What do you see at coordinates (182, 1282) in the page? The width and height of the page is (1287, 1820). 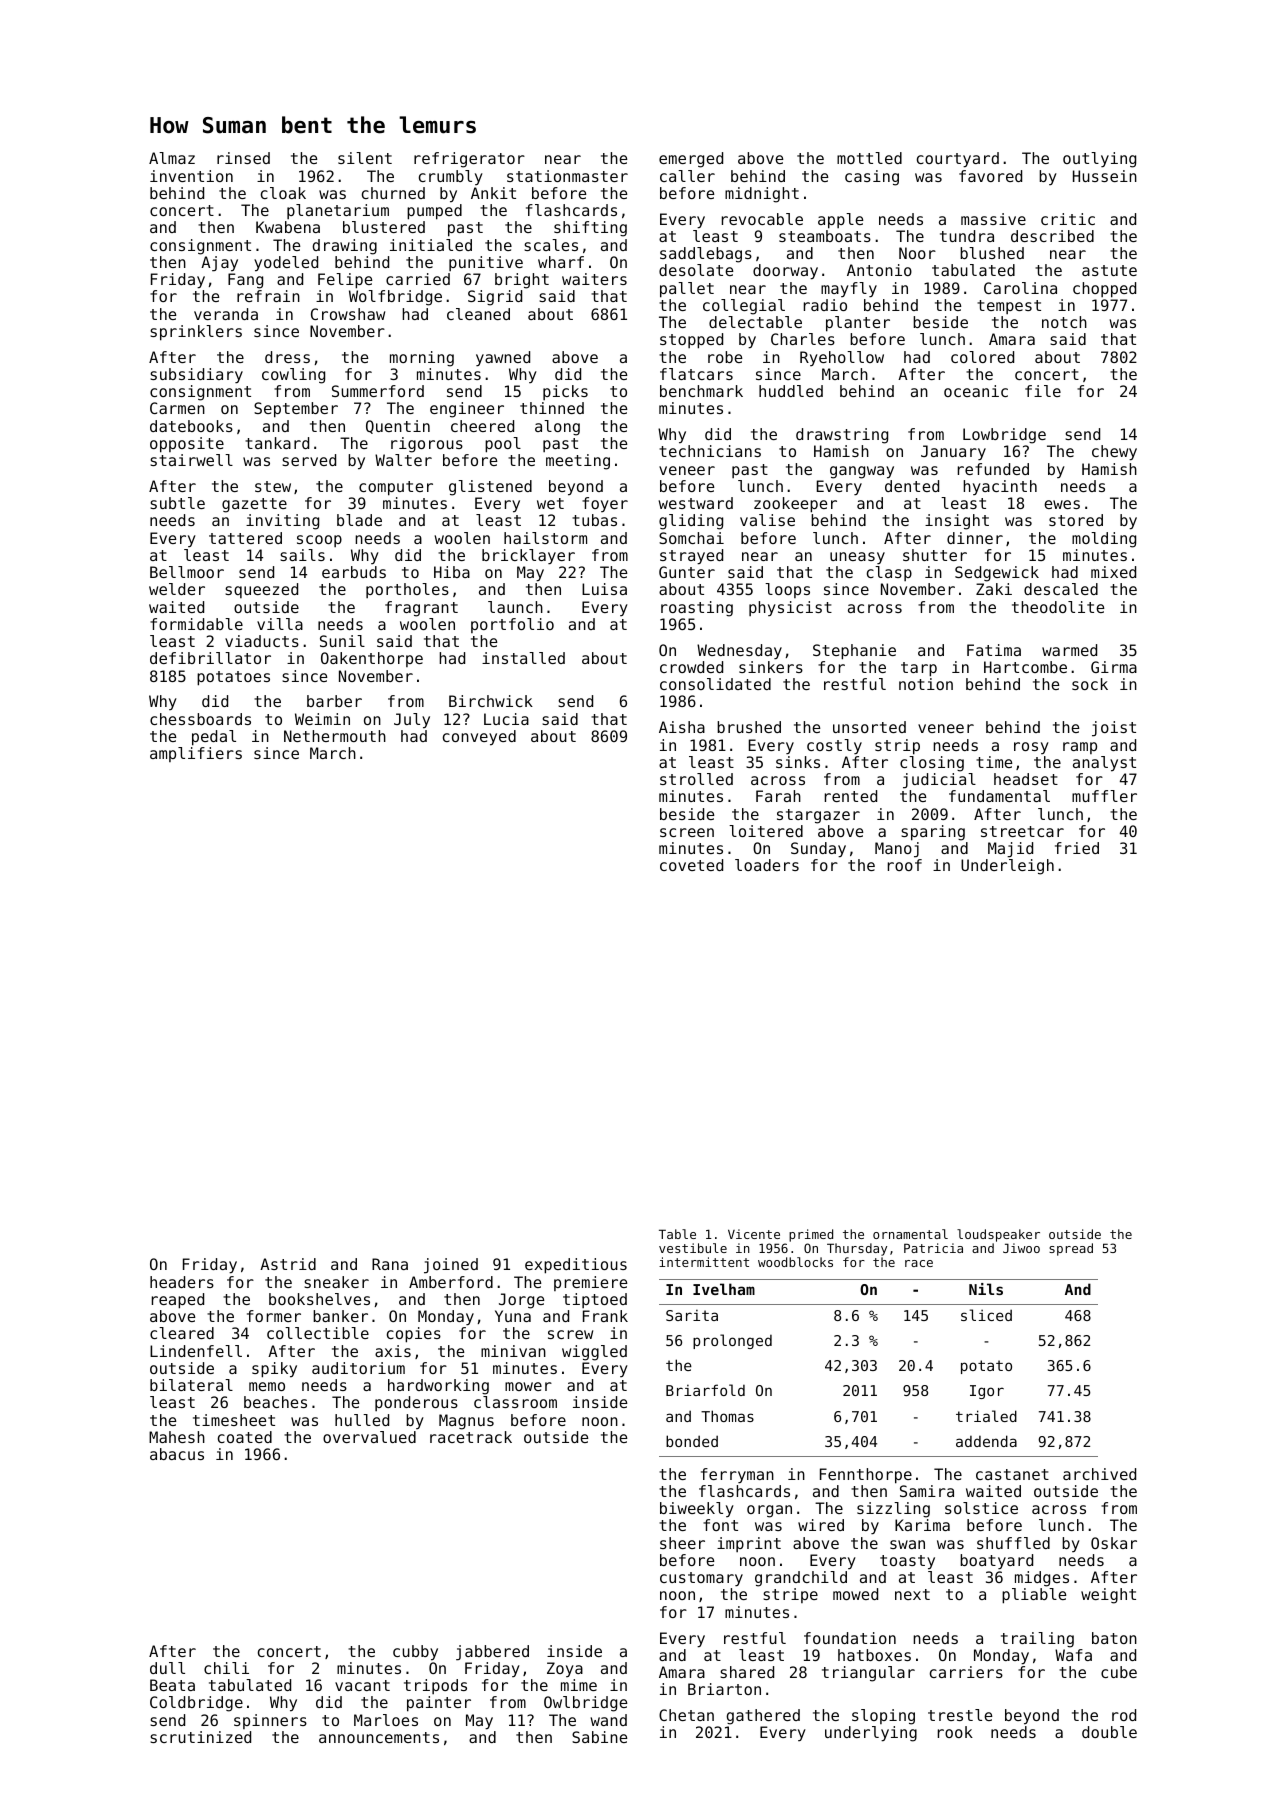 I see `headers` at bounding box center [182, 1282].
